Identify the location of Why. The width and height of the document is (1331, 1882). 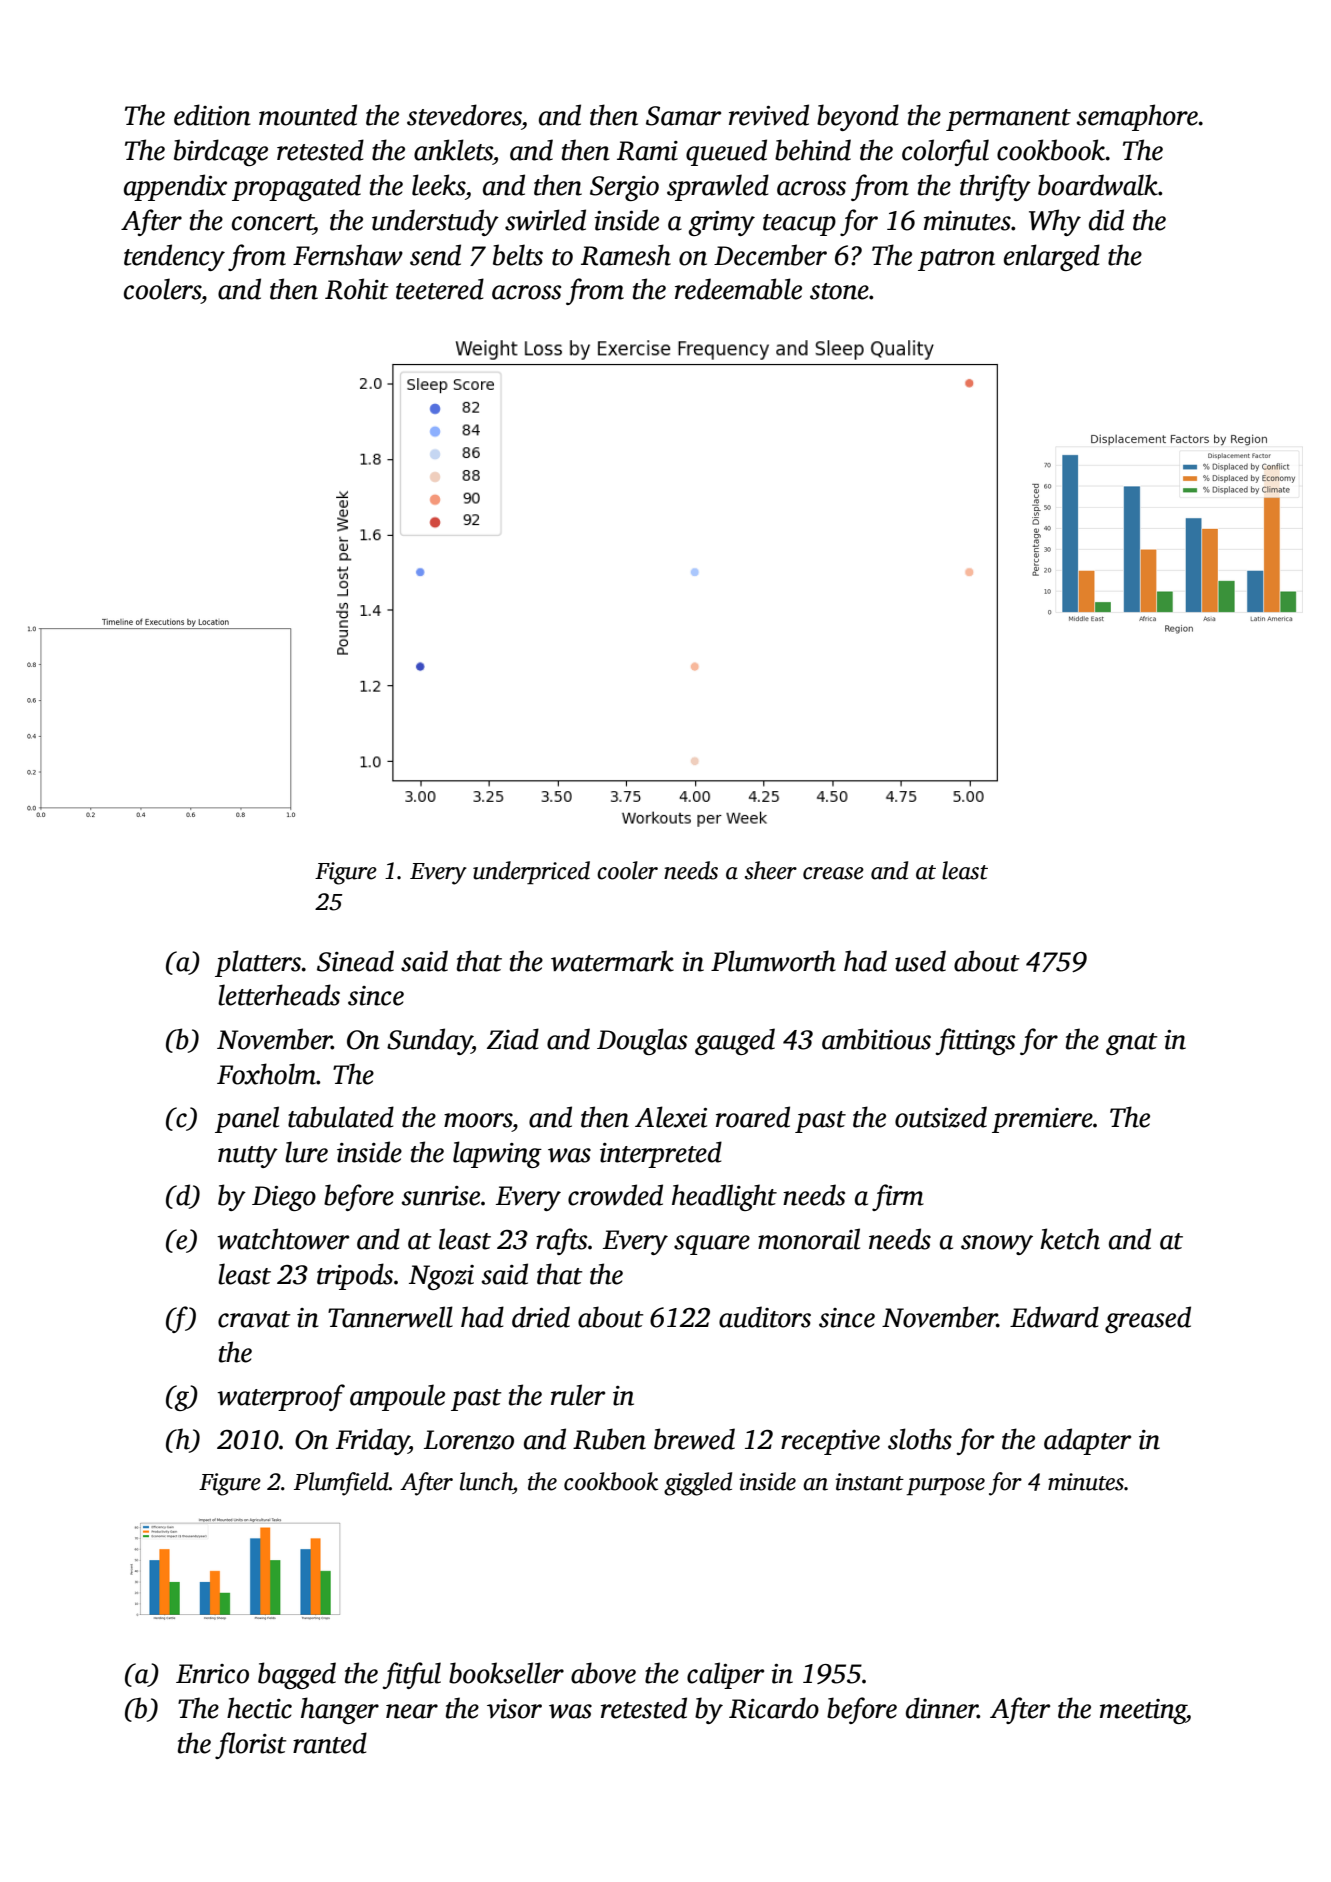
(1055, 222).
